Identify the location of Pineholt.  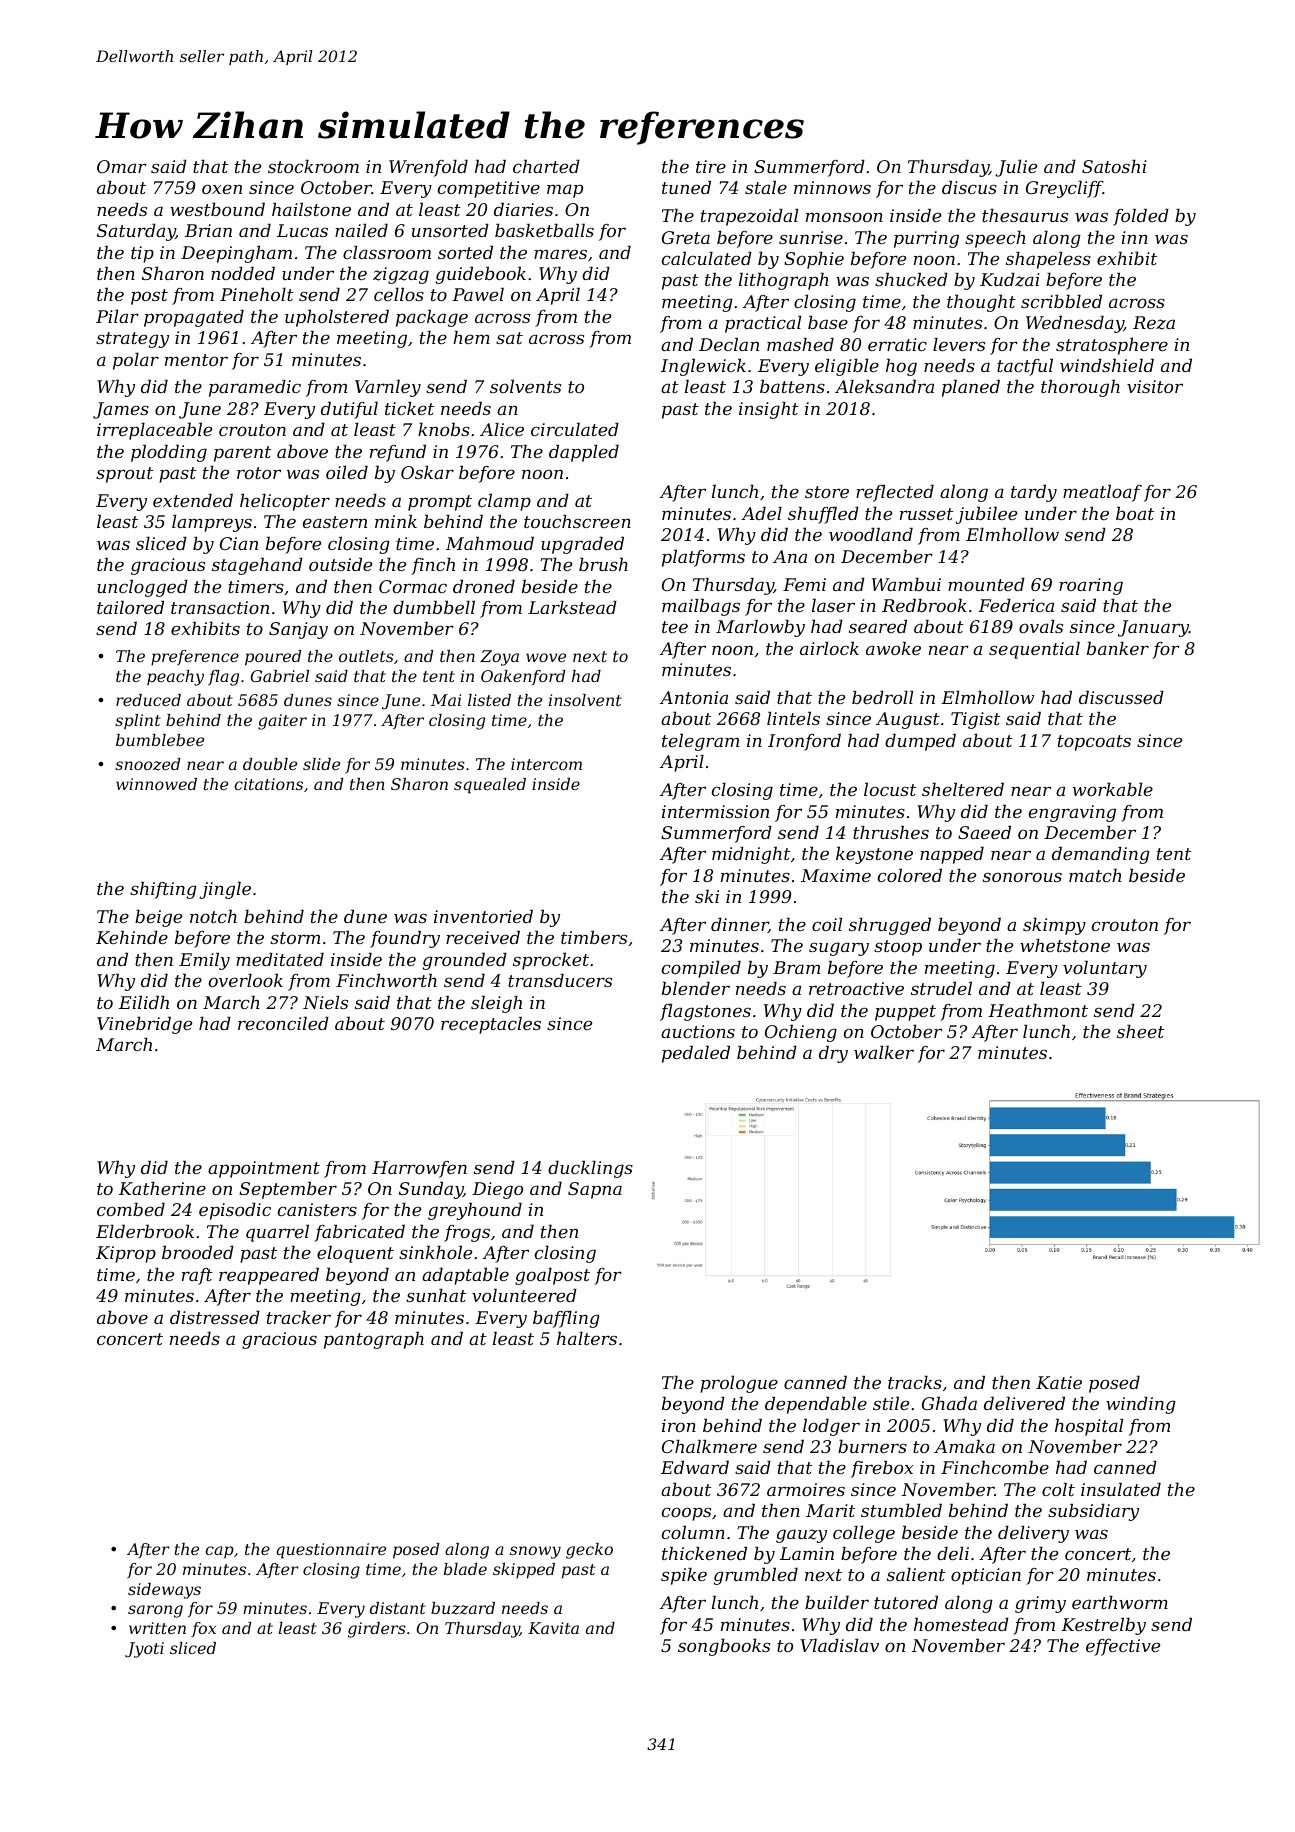
(257, 294).
